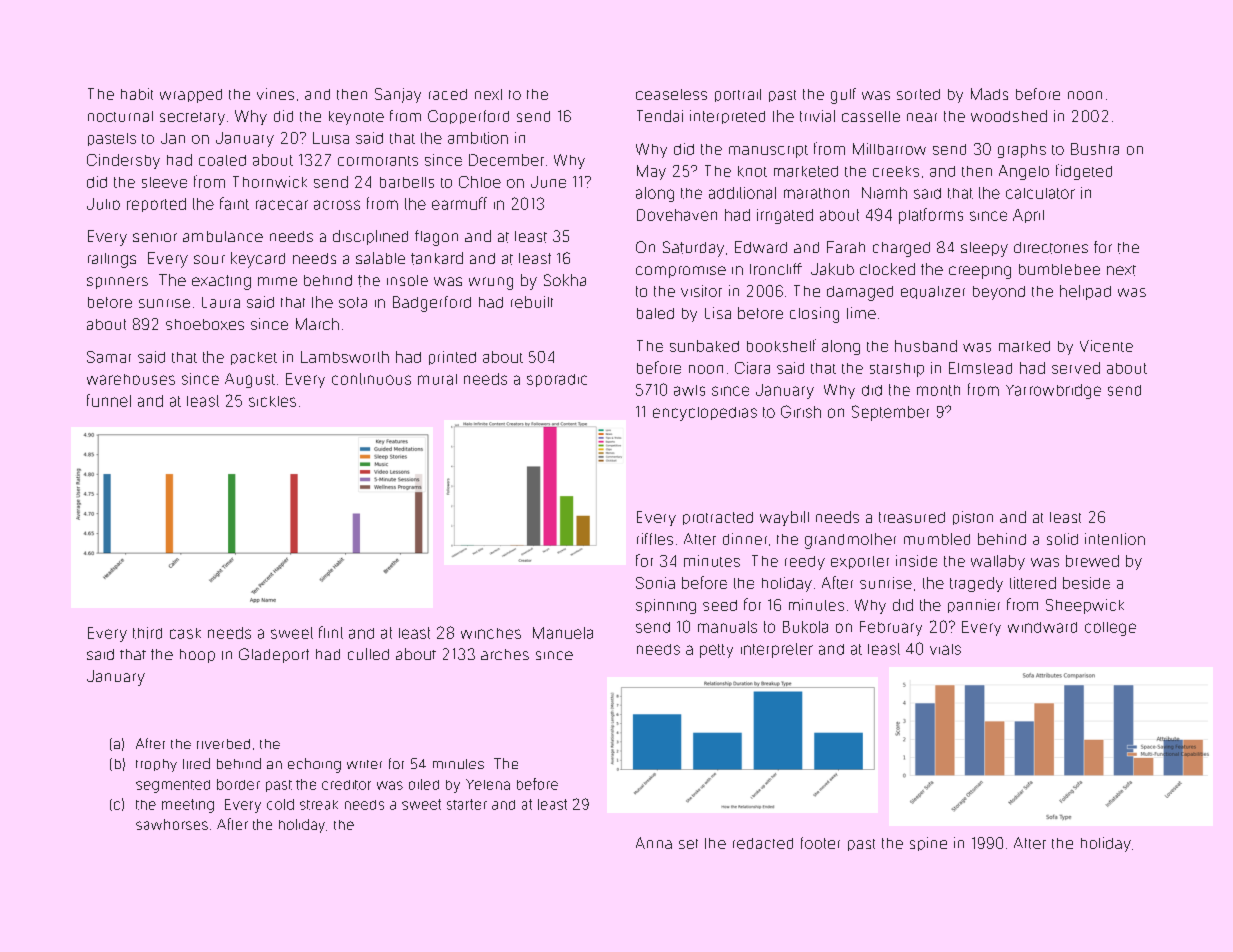 The height and width of the screenshot is (952, 1233). What do you see at coordinates (671, 94) in the screenshot?
I see `ceaseless` at bounding box center [671, 94].
